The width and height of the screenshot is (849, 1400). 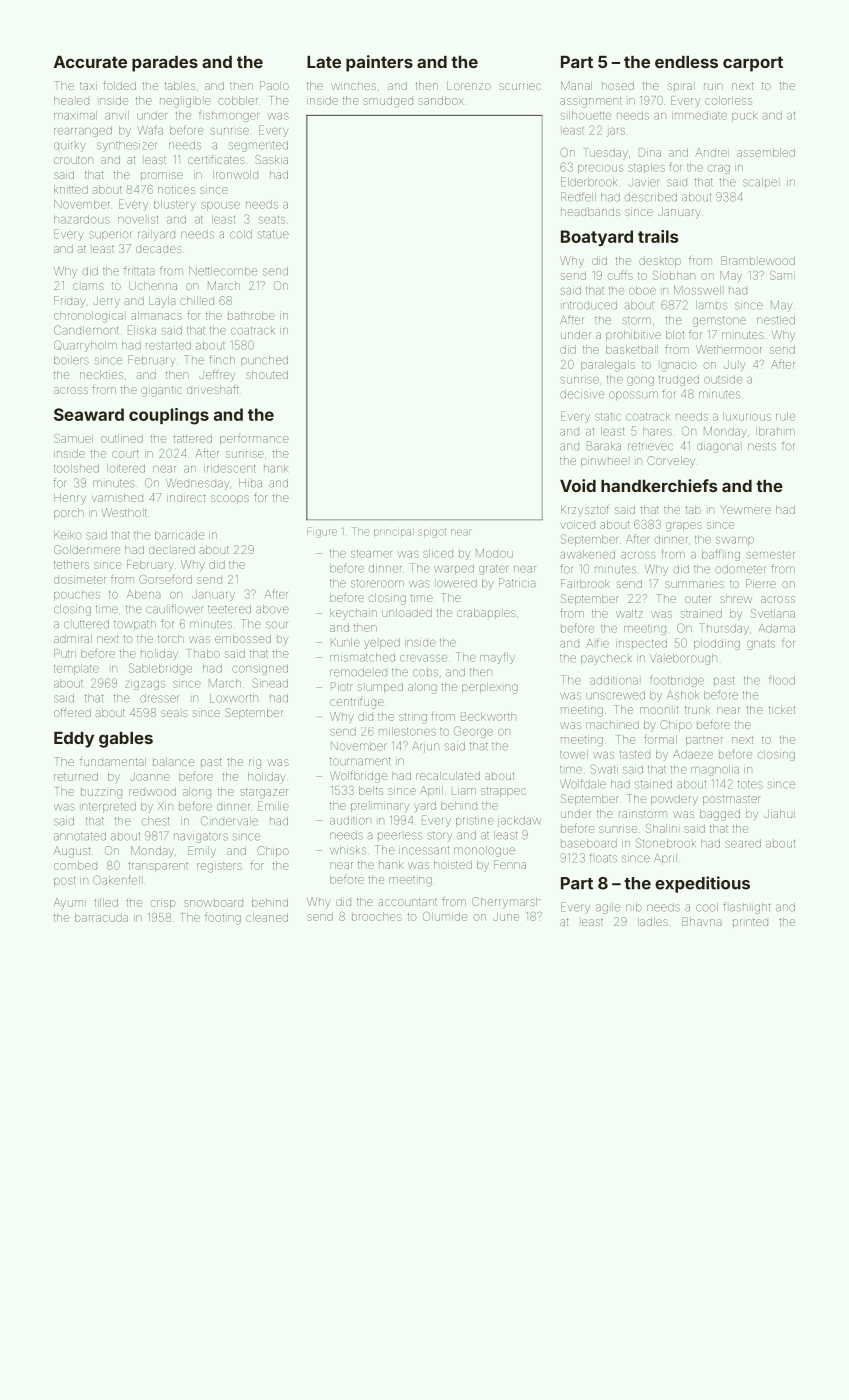 I want to click on Goldenmere, so click(x=87, y=549).
